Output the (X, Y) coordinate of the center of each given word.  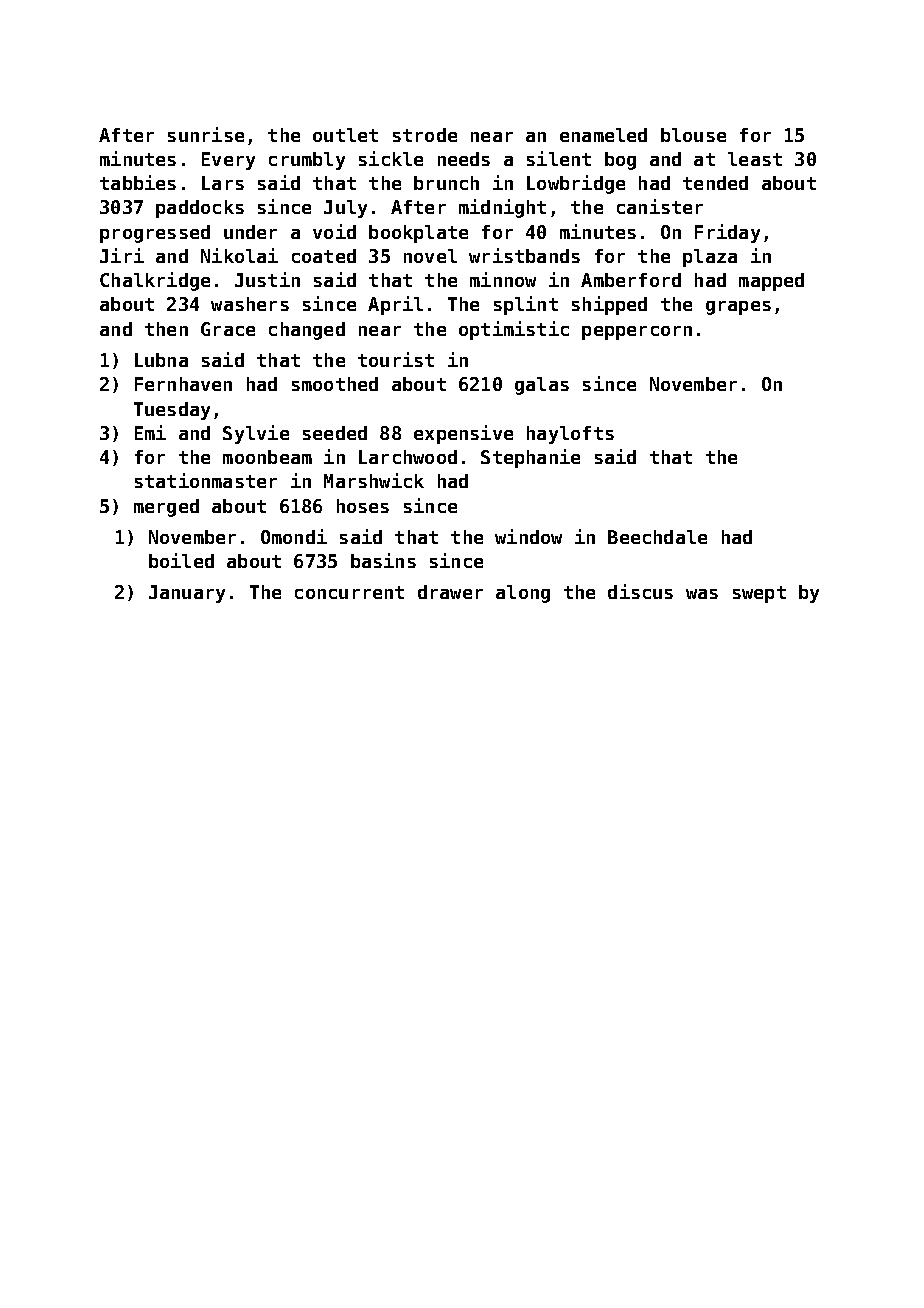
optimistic (514, 330)
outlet (345, 135)
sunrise (206, 134)
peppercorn (637, 333)
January (187, 594)
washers (250, 304)
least (755, 159)
